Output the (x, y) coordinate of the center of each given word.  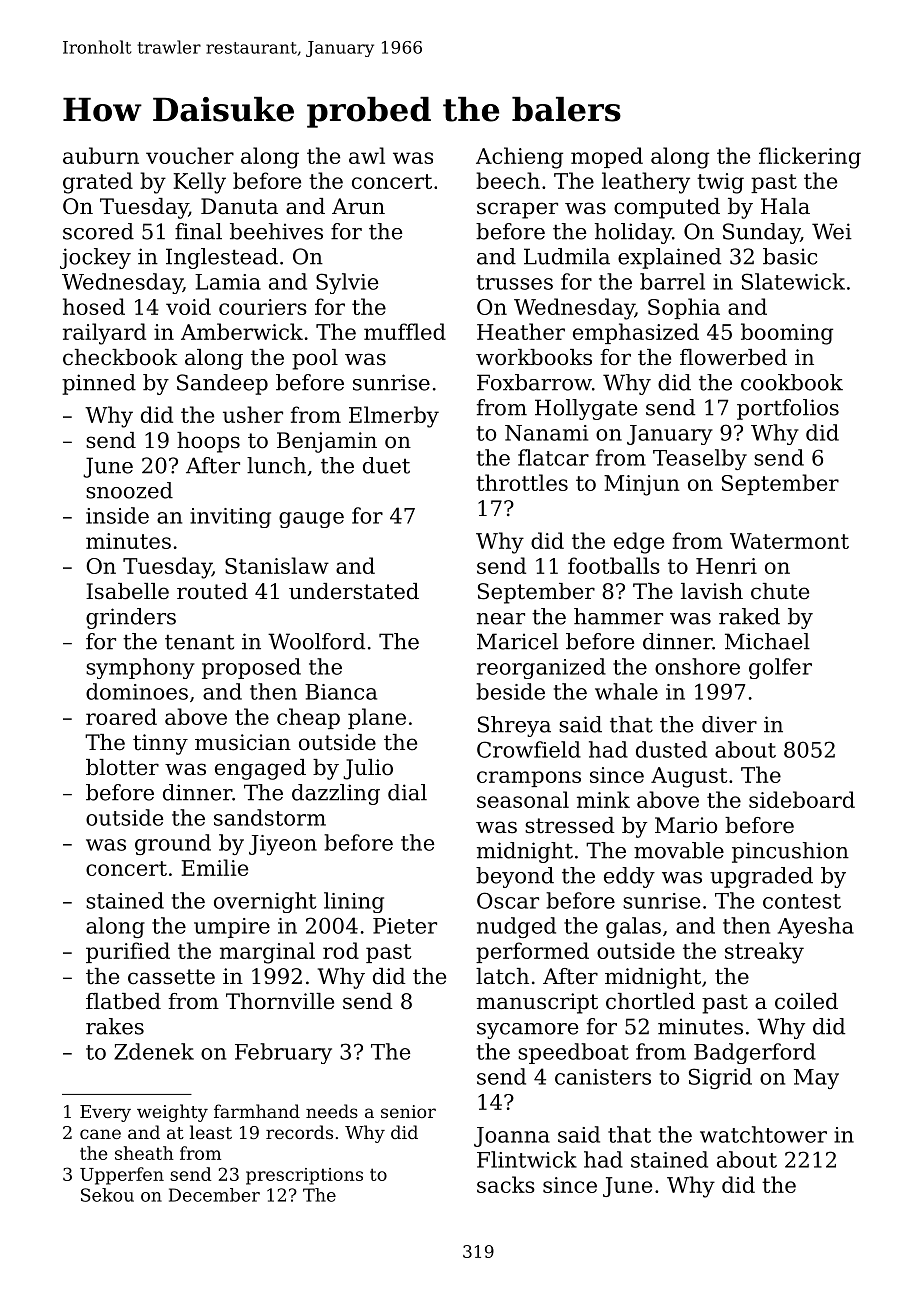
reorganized (541, 668)
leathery (646, 183)
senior (408, 1111)
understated (354, 591)
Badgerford (755, 1053)
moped (607, 157)
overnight (265, 902)
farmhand (257, 1111)
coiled (806, 1001)
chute (780, 591)
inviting (230, 518)
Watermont (789, 541)
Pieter (405, 926)
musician (243, 742)
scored (98, 231)
